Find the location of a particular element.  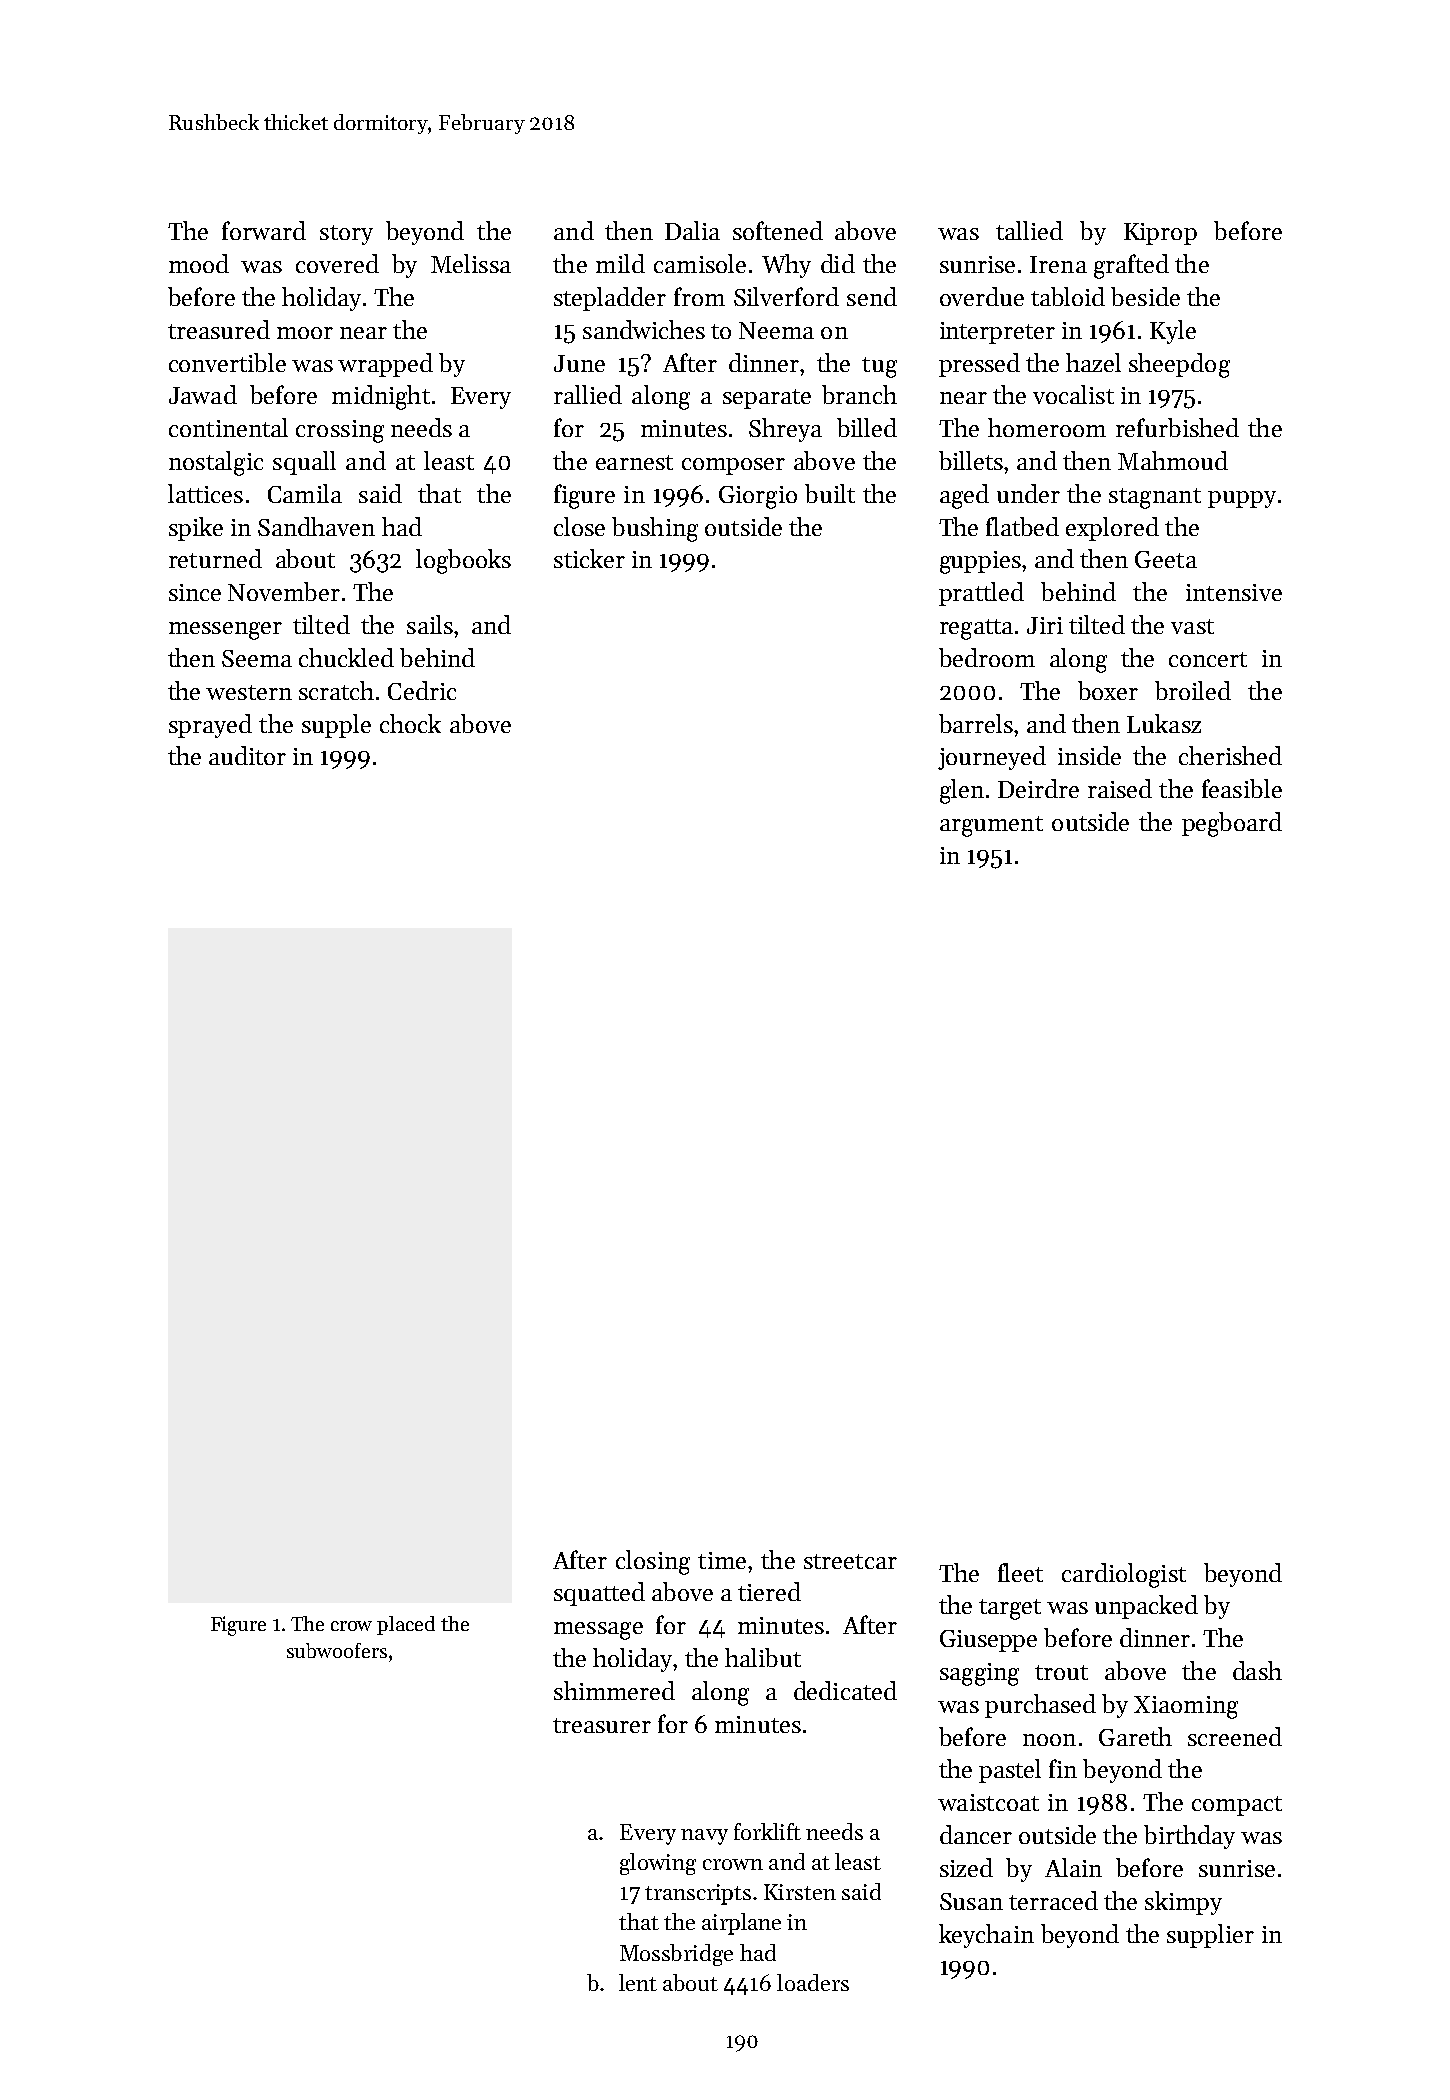

compact is located at coordinates (1237, 1806).
